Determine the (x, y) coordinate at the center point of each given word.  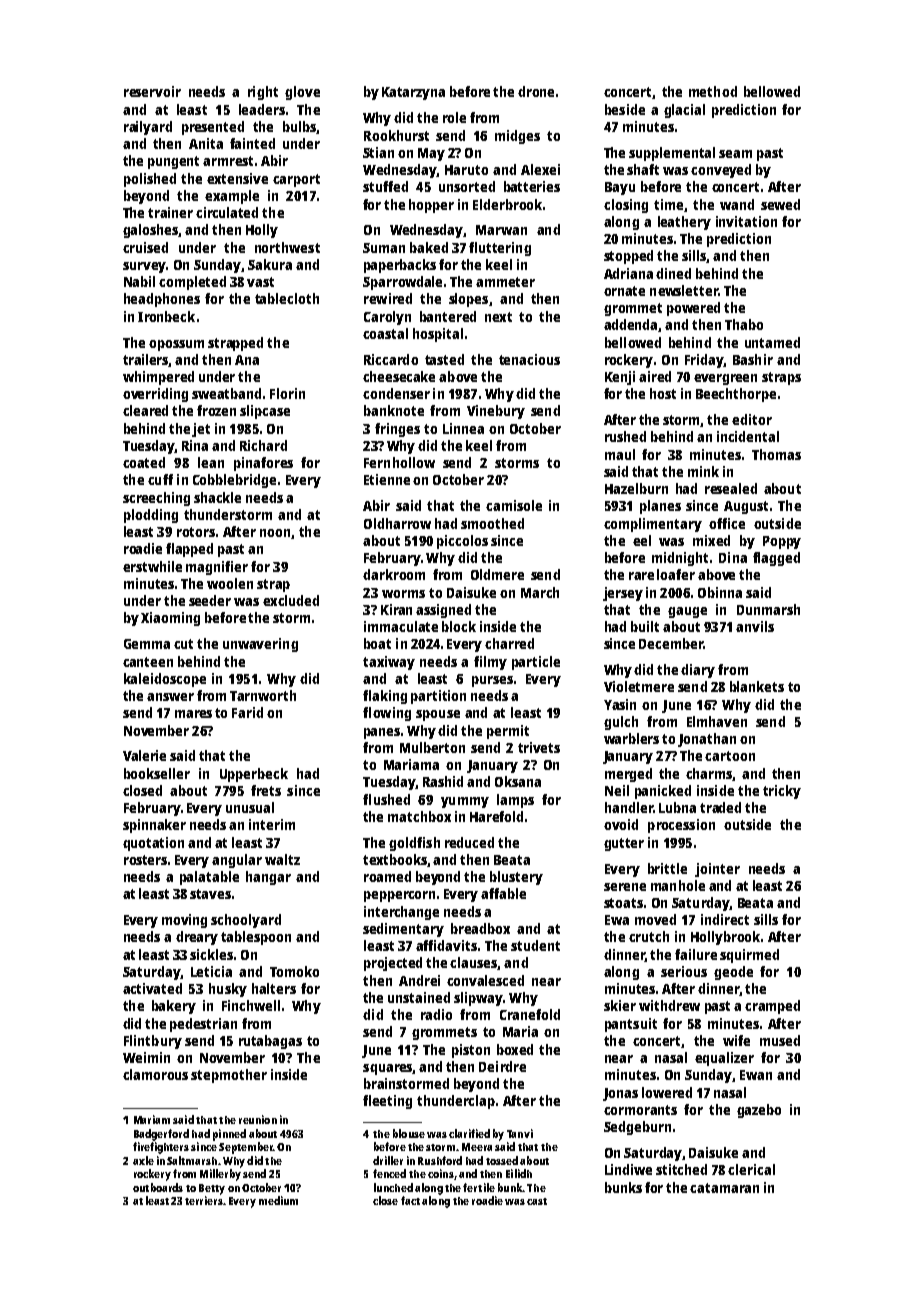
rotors (196, 532)
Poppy (782, 542)
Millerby (220, 1175)
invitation (746, 221)
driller (388, 1160)
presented (213, 128)
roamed (387, 876)
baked (429, 247)
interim (272, 824)
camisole (514, 505)
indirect (725, 919)
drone (536, 91)
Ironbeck (166, 316)
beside (625, 109)
